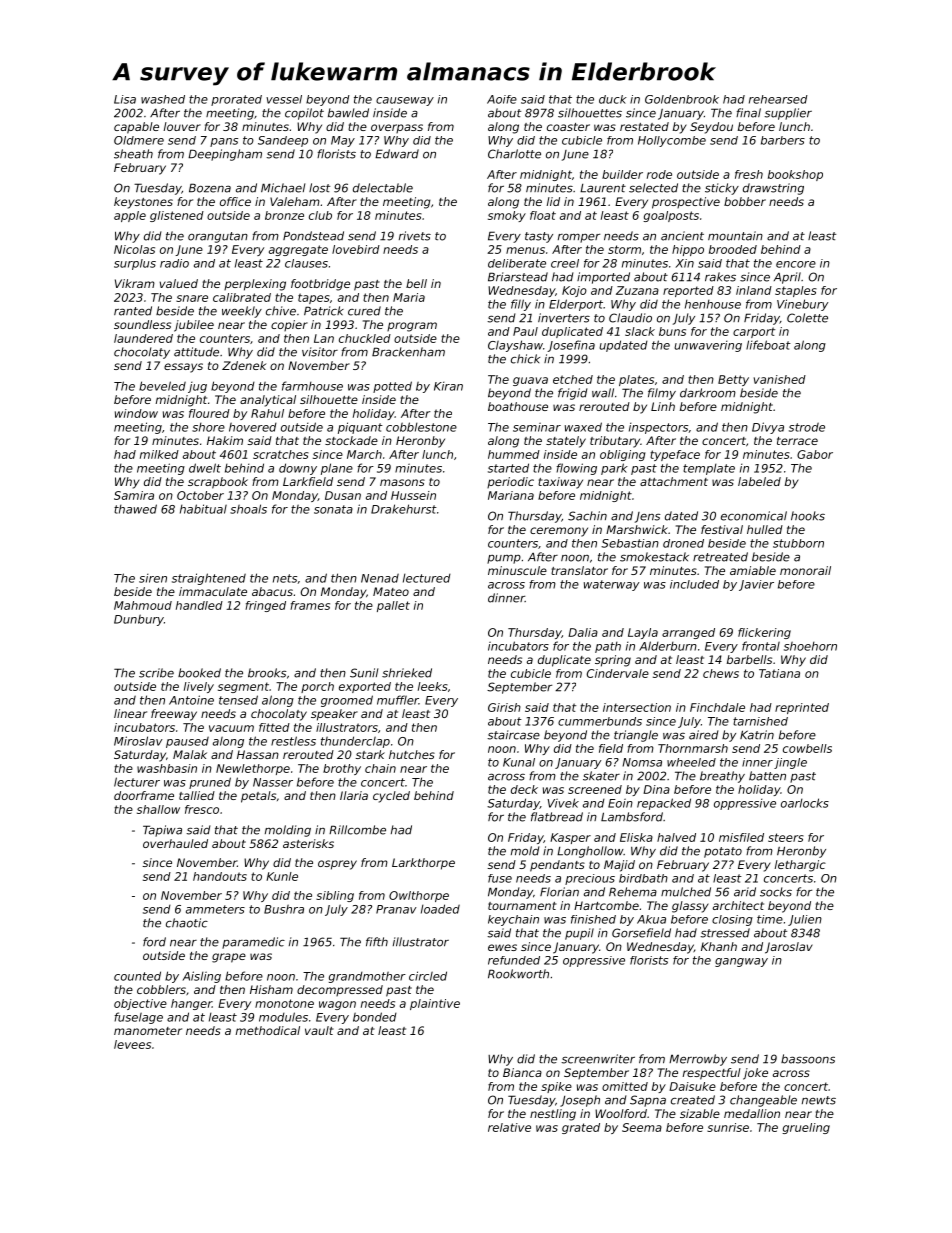 This image has width=952, height=1233. Describe the element at coordinates (519, 762) in the image. I see `Kunal` at that location.
